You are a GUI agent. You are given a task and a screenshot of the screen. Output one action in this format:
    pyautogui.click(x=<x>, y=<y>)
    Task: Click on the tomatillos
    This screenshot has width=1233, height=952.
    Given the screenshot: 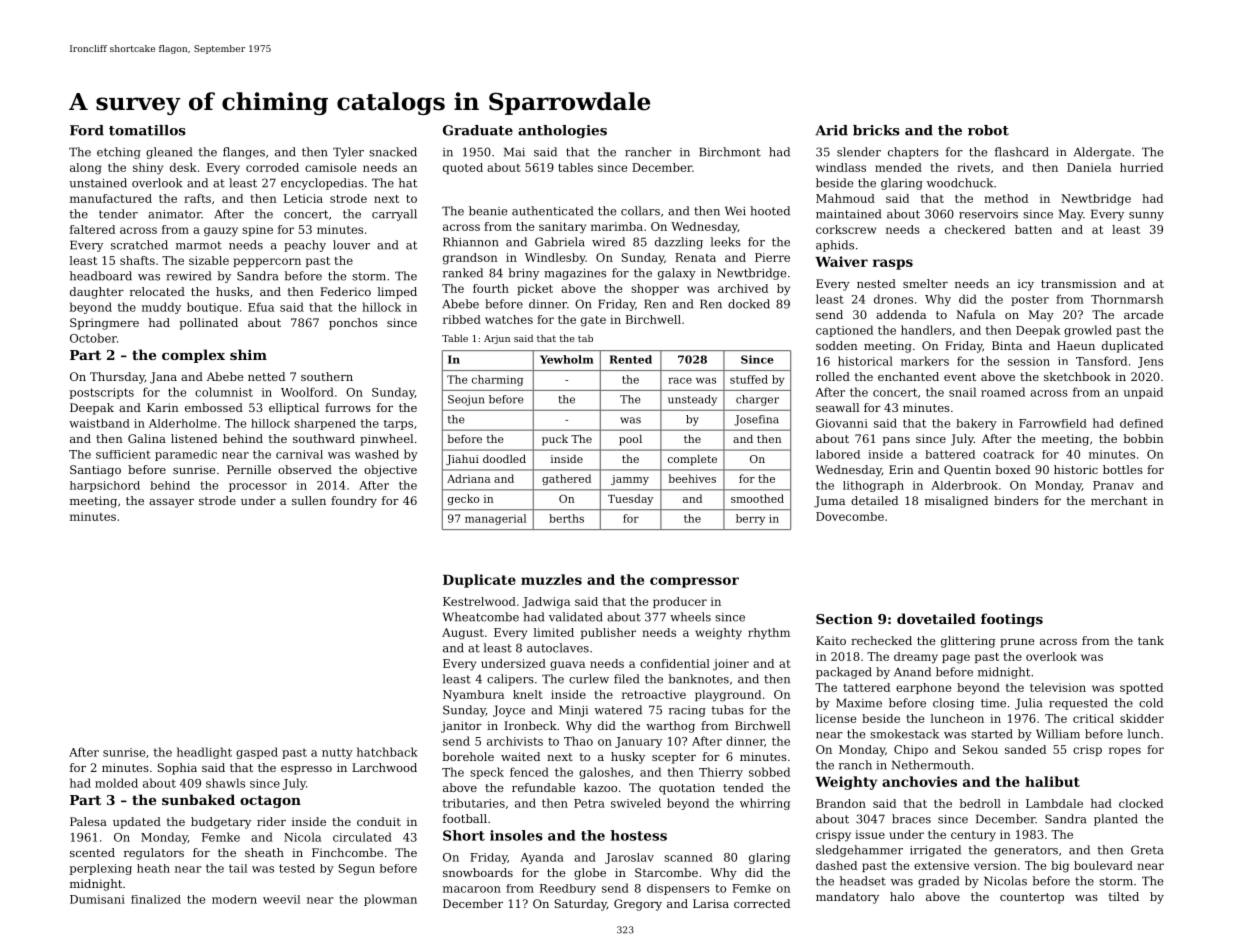 What is the action you would take?
    pyautogui.click(x=147, y=130)
